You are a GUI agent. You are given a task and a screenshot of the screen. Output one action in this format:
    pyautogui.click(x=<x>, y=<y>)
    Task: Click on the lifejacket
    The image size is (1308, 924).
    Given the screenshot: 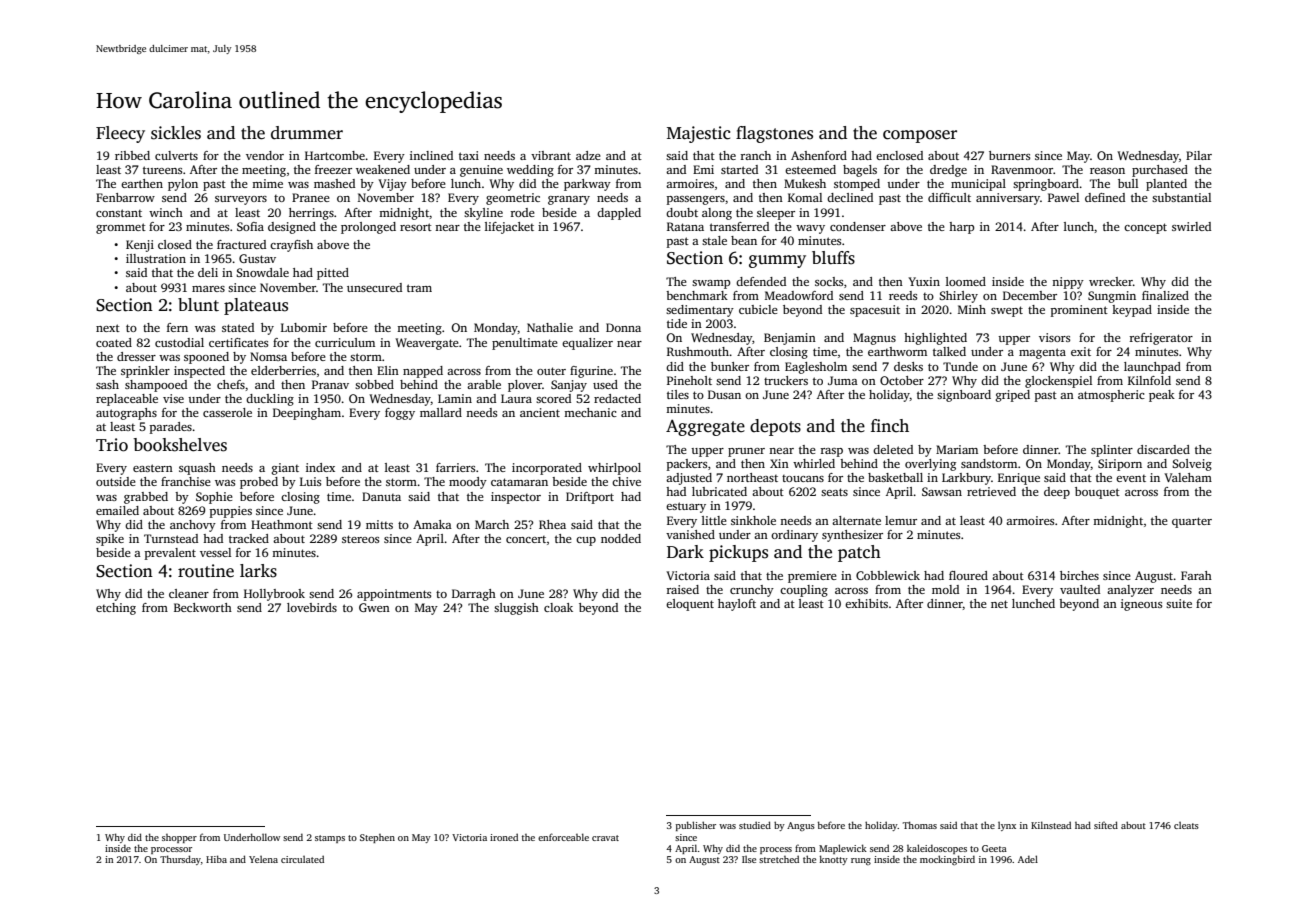 What is the action you would take?
    pyautogui.click(x=509, y=228)
